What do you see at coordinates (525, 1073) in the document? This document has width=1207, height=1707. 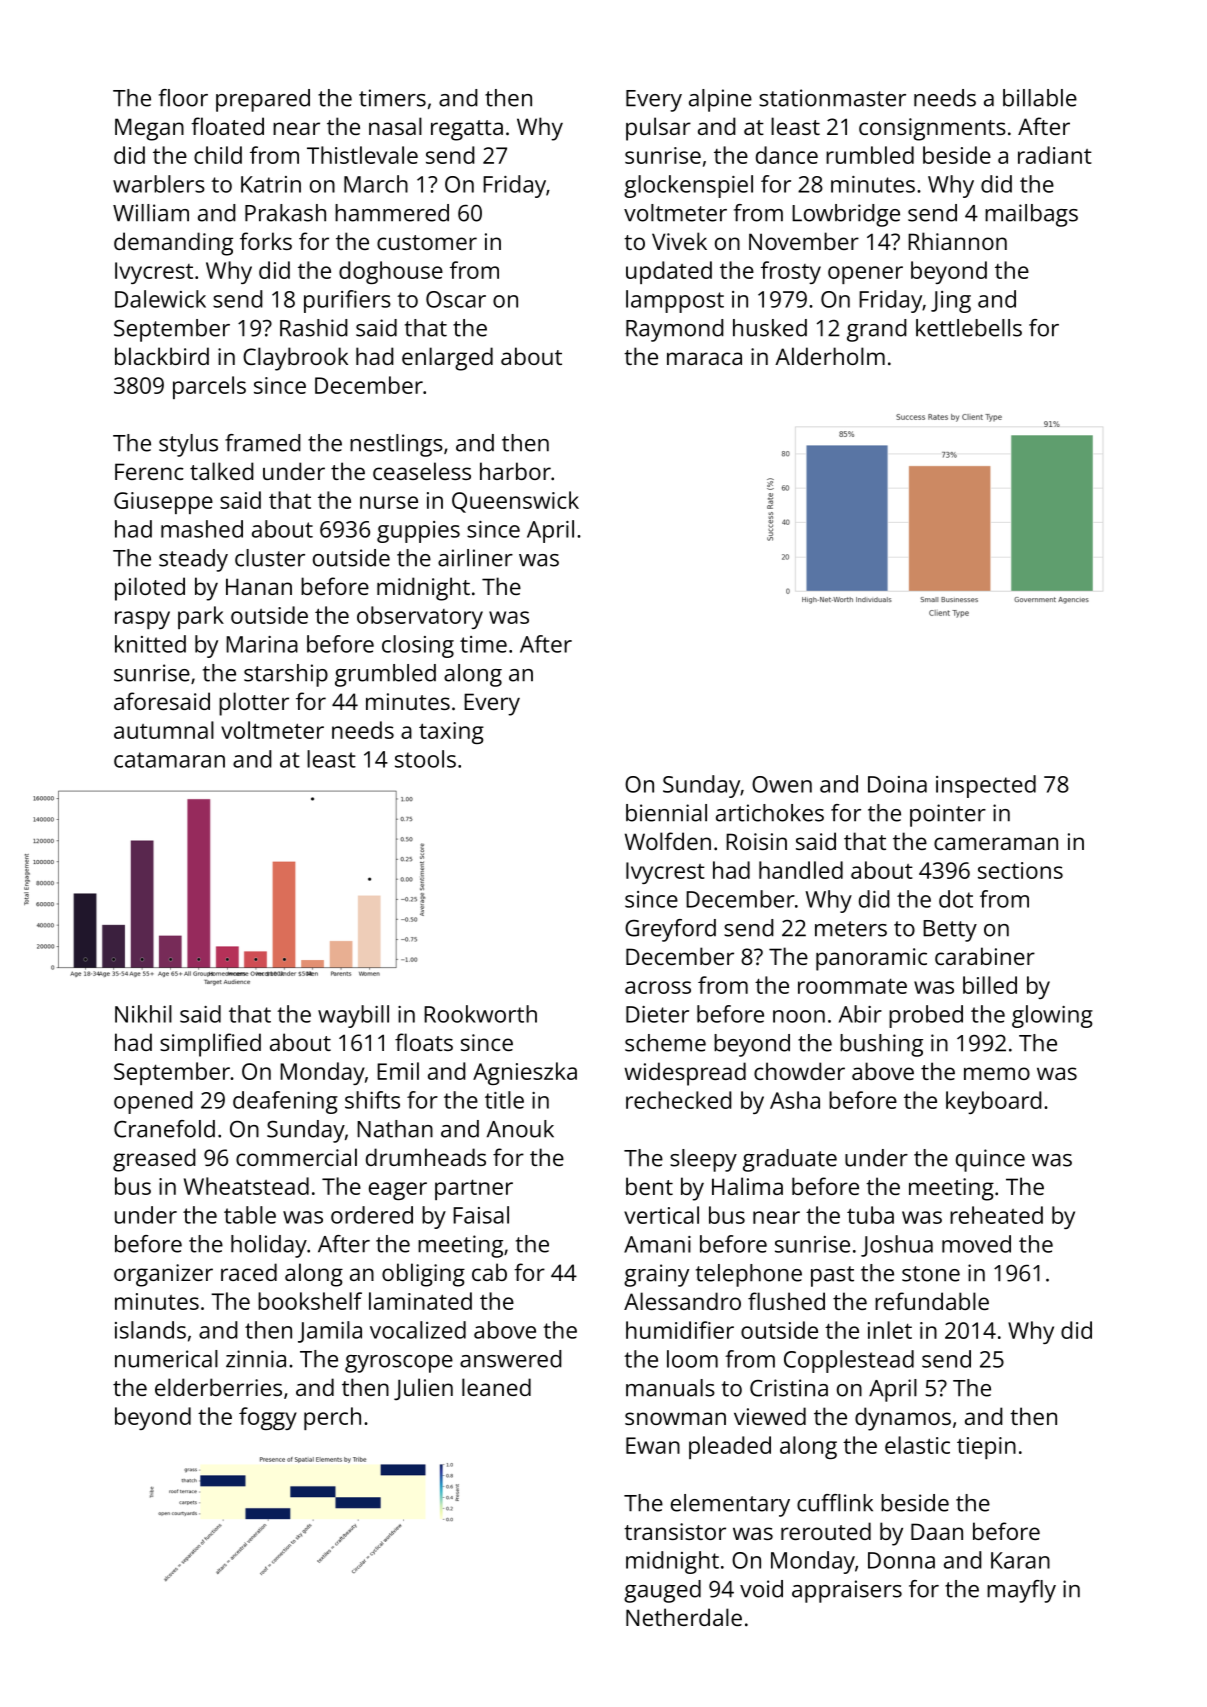 I see `Agnieszka` at bounding box center [525, 1073].
